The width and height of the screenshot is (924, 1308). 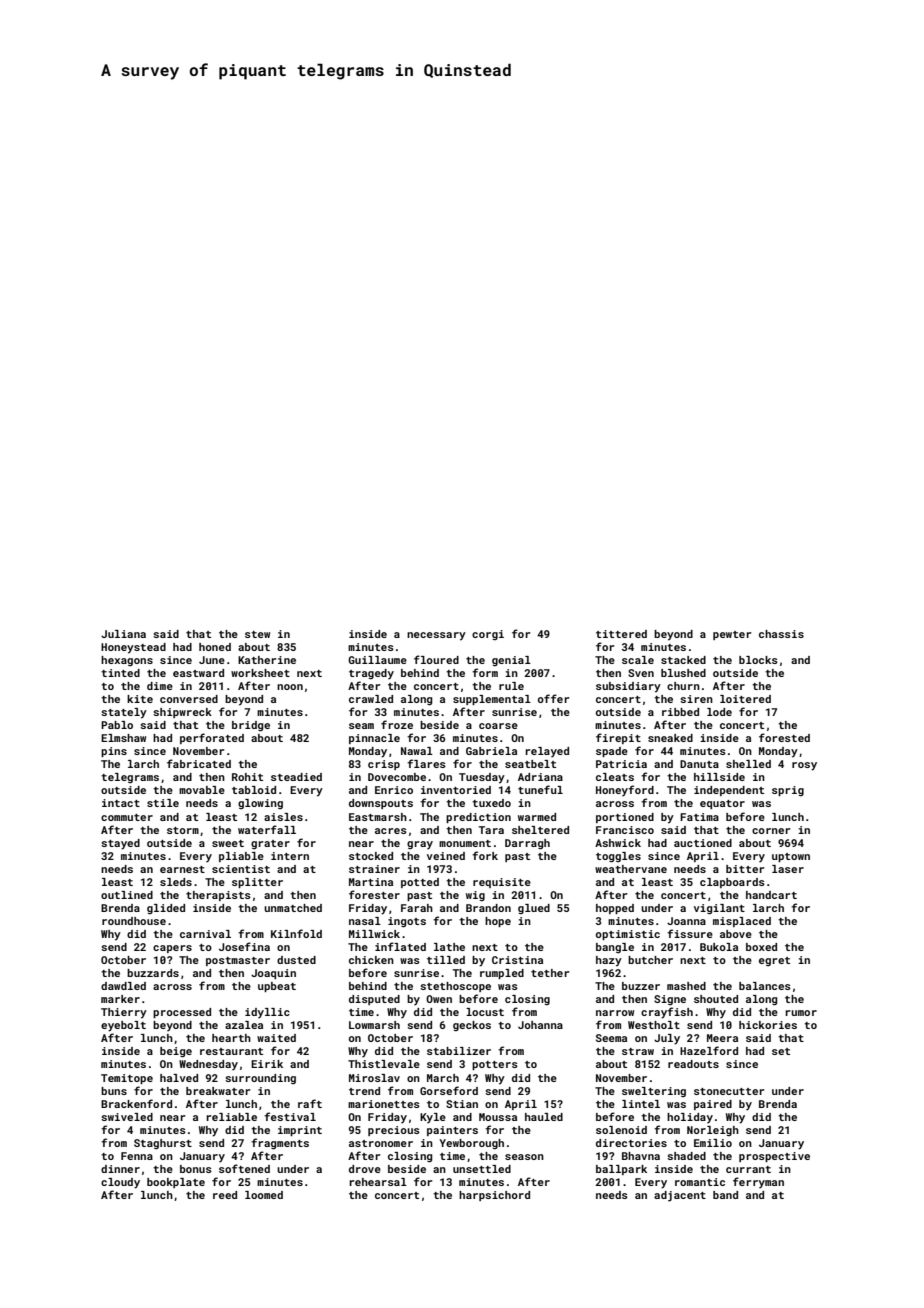 What do you see at coordinates (257, 634) in the screenshot?
I see `stew` at bounding box center [257, 634].
